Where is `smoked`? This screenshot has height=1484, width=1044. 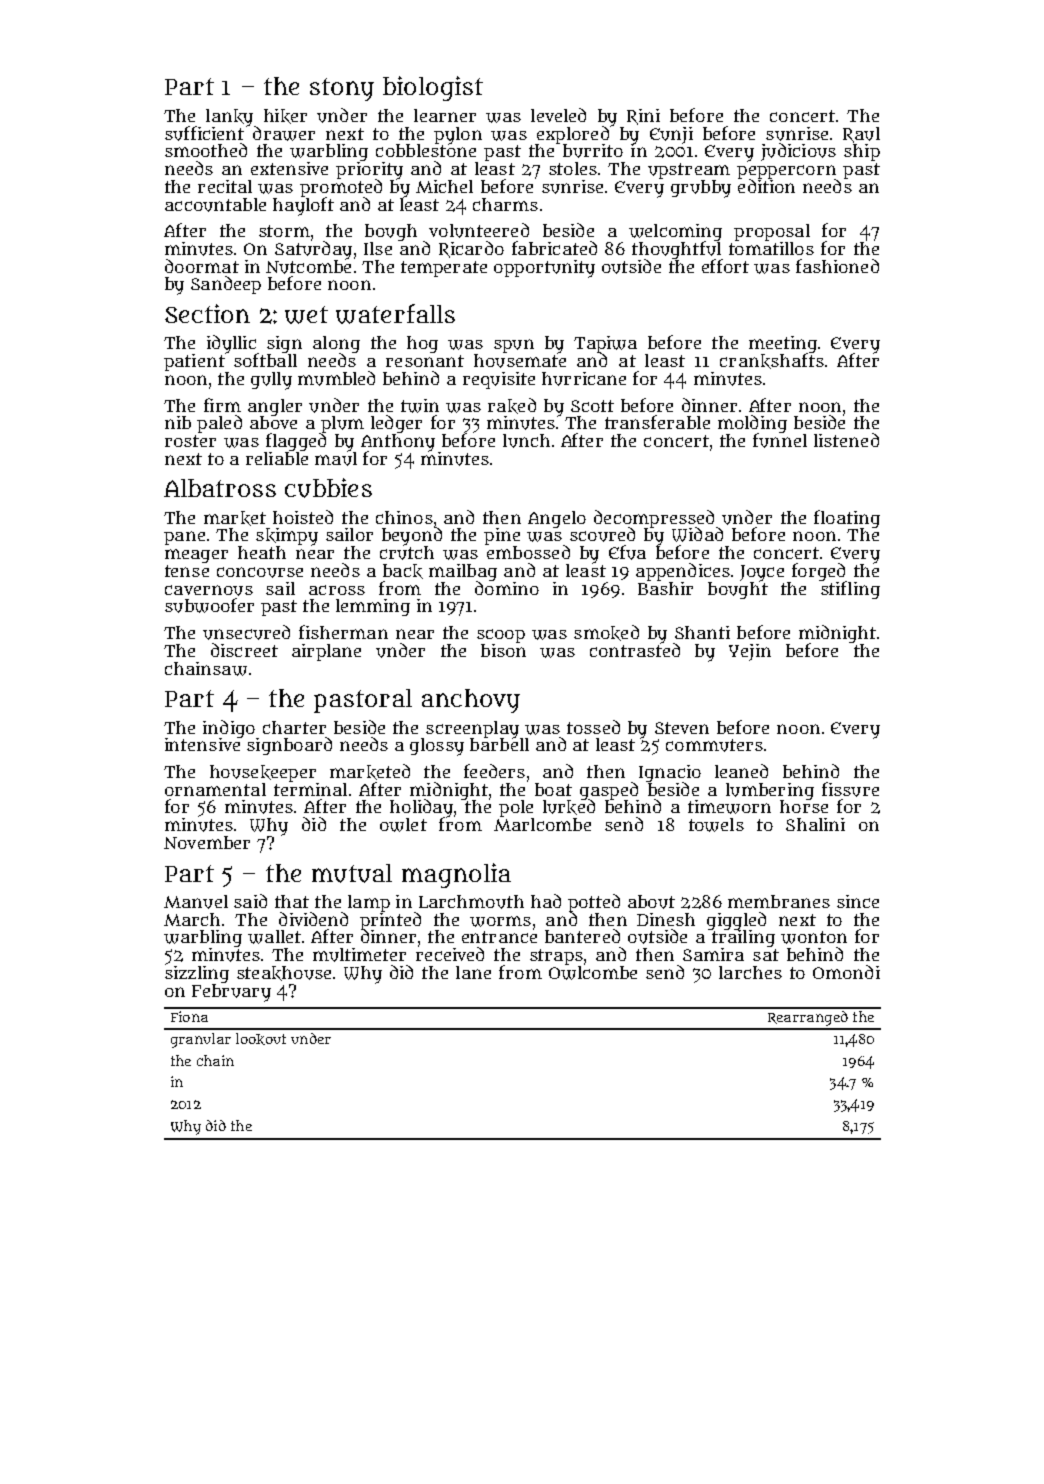 smoked is located at coordinates (606, 633).
